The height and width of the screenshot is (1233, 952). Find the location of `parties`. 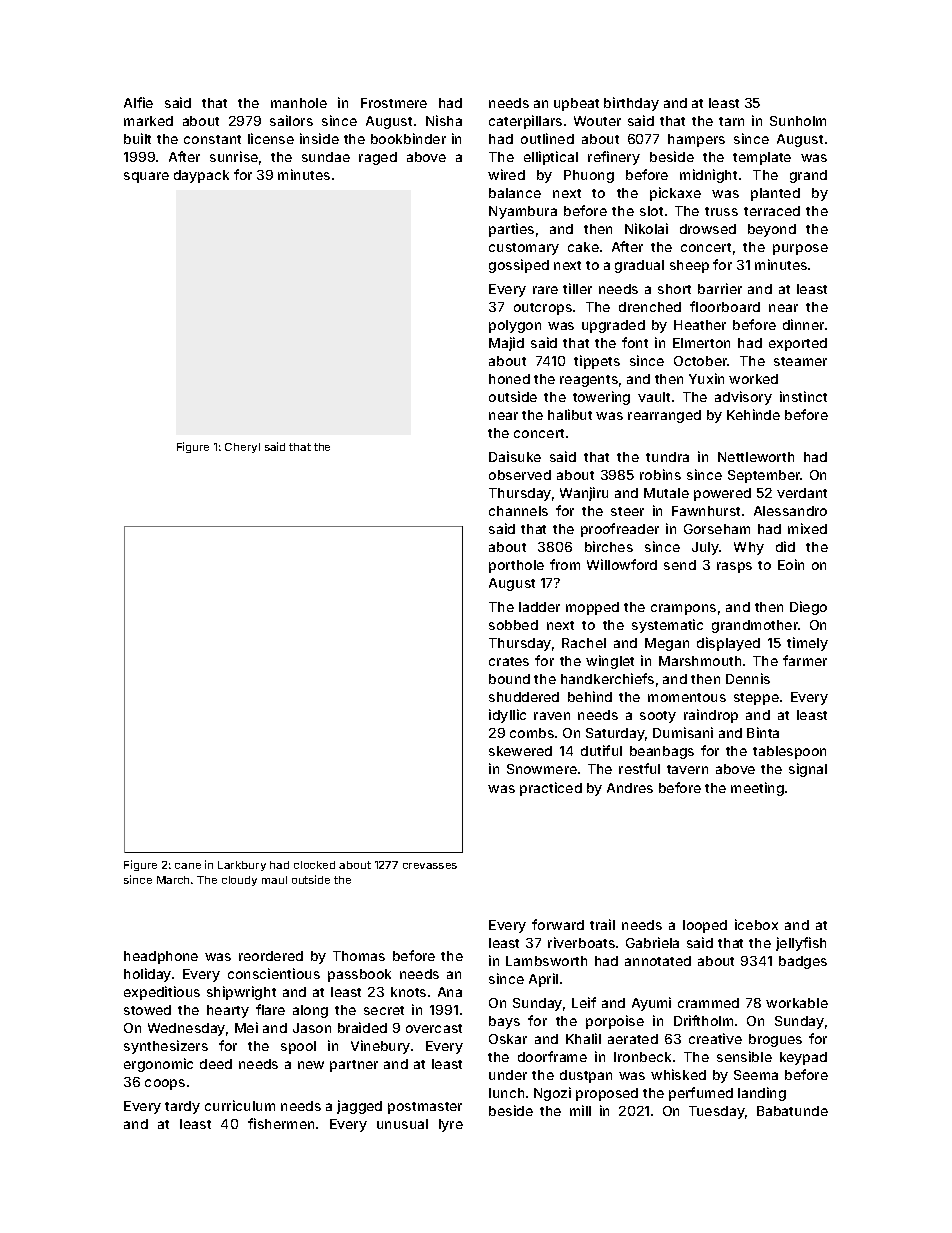

parties is located at coordinates (511, 230).
